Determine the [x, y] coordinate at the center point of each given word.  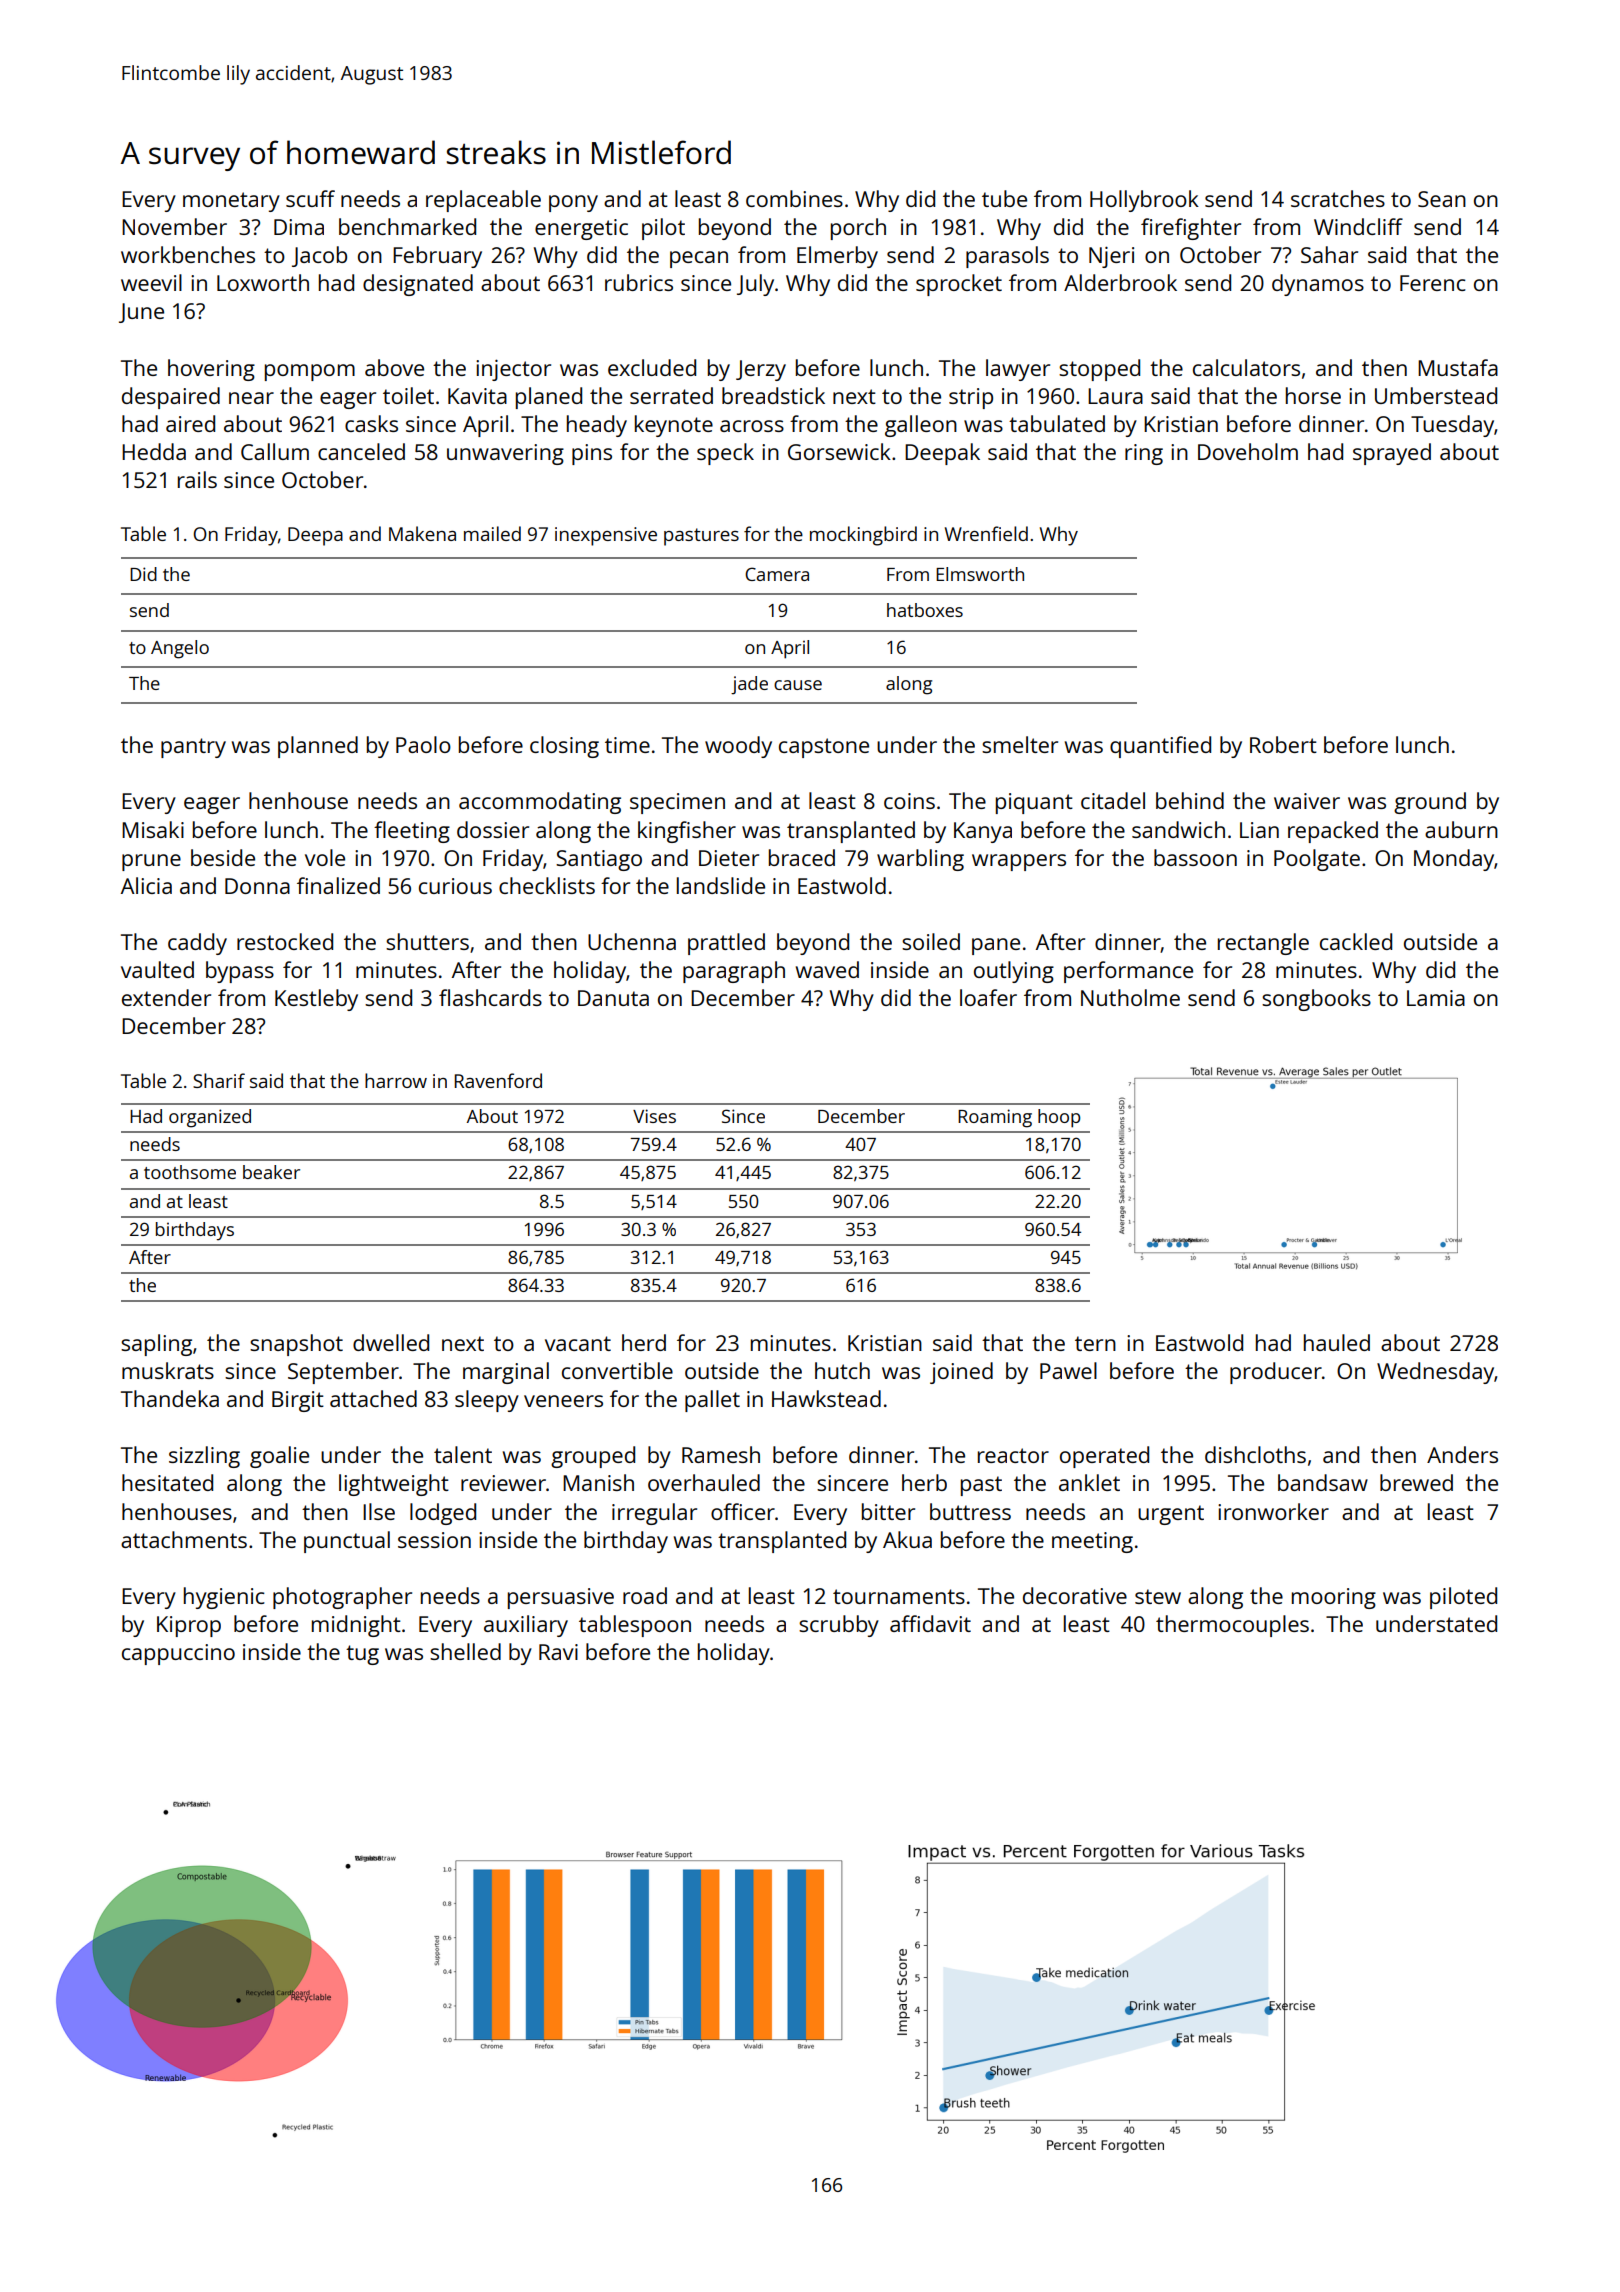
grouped [593, 1457]
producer [1276, 1373]
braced [802, 857]
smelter [1020, 744]
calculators [1246, 367]
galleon [921, 426]
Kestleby [316, 1000]
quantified [1160, 747]
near [251, 398]
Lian [1259, 830]
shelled [465, 1651]
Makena [422, 533]
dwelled [391, 1342]
